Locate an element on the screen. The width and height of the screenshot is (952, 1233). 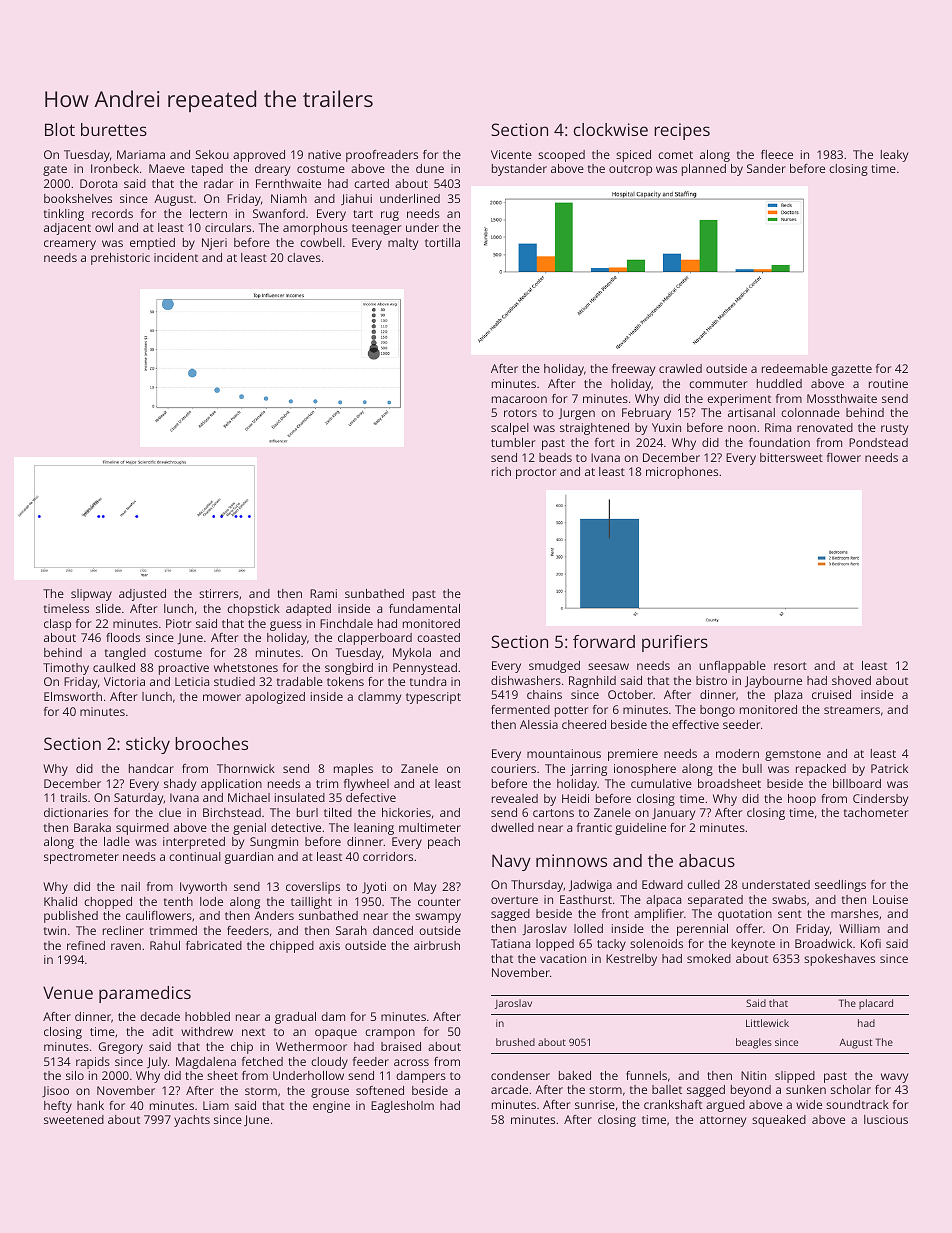
handcar is located at coordinates (151, 768).
